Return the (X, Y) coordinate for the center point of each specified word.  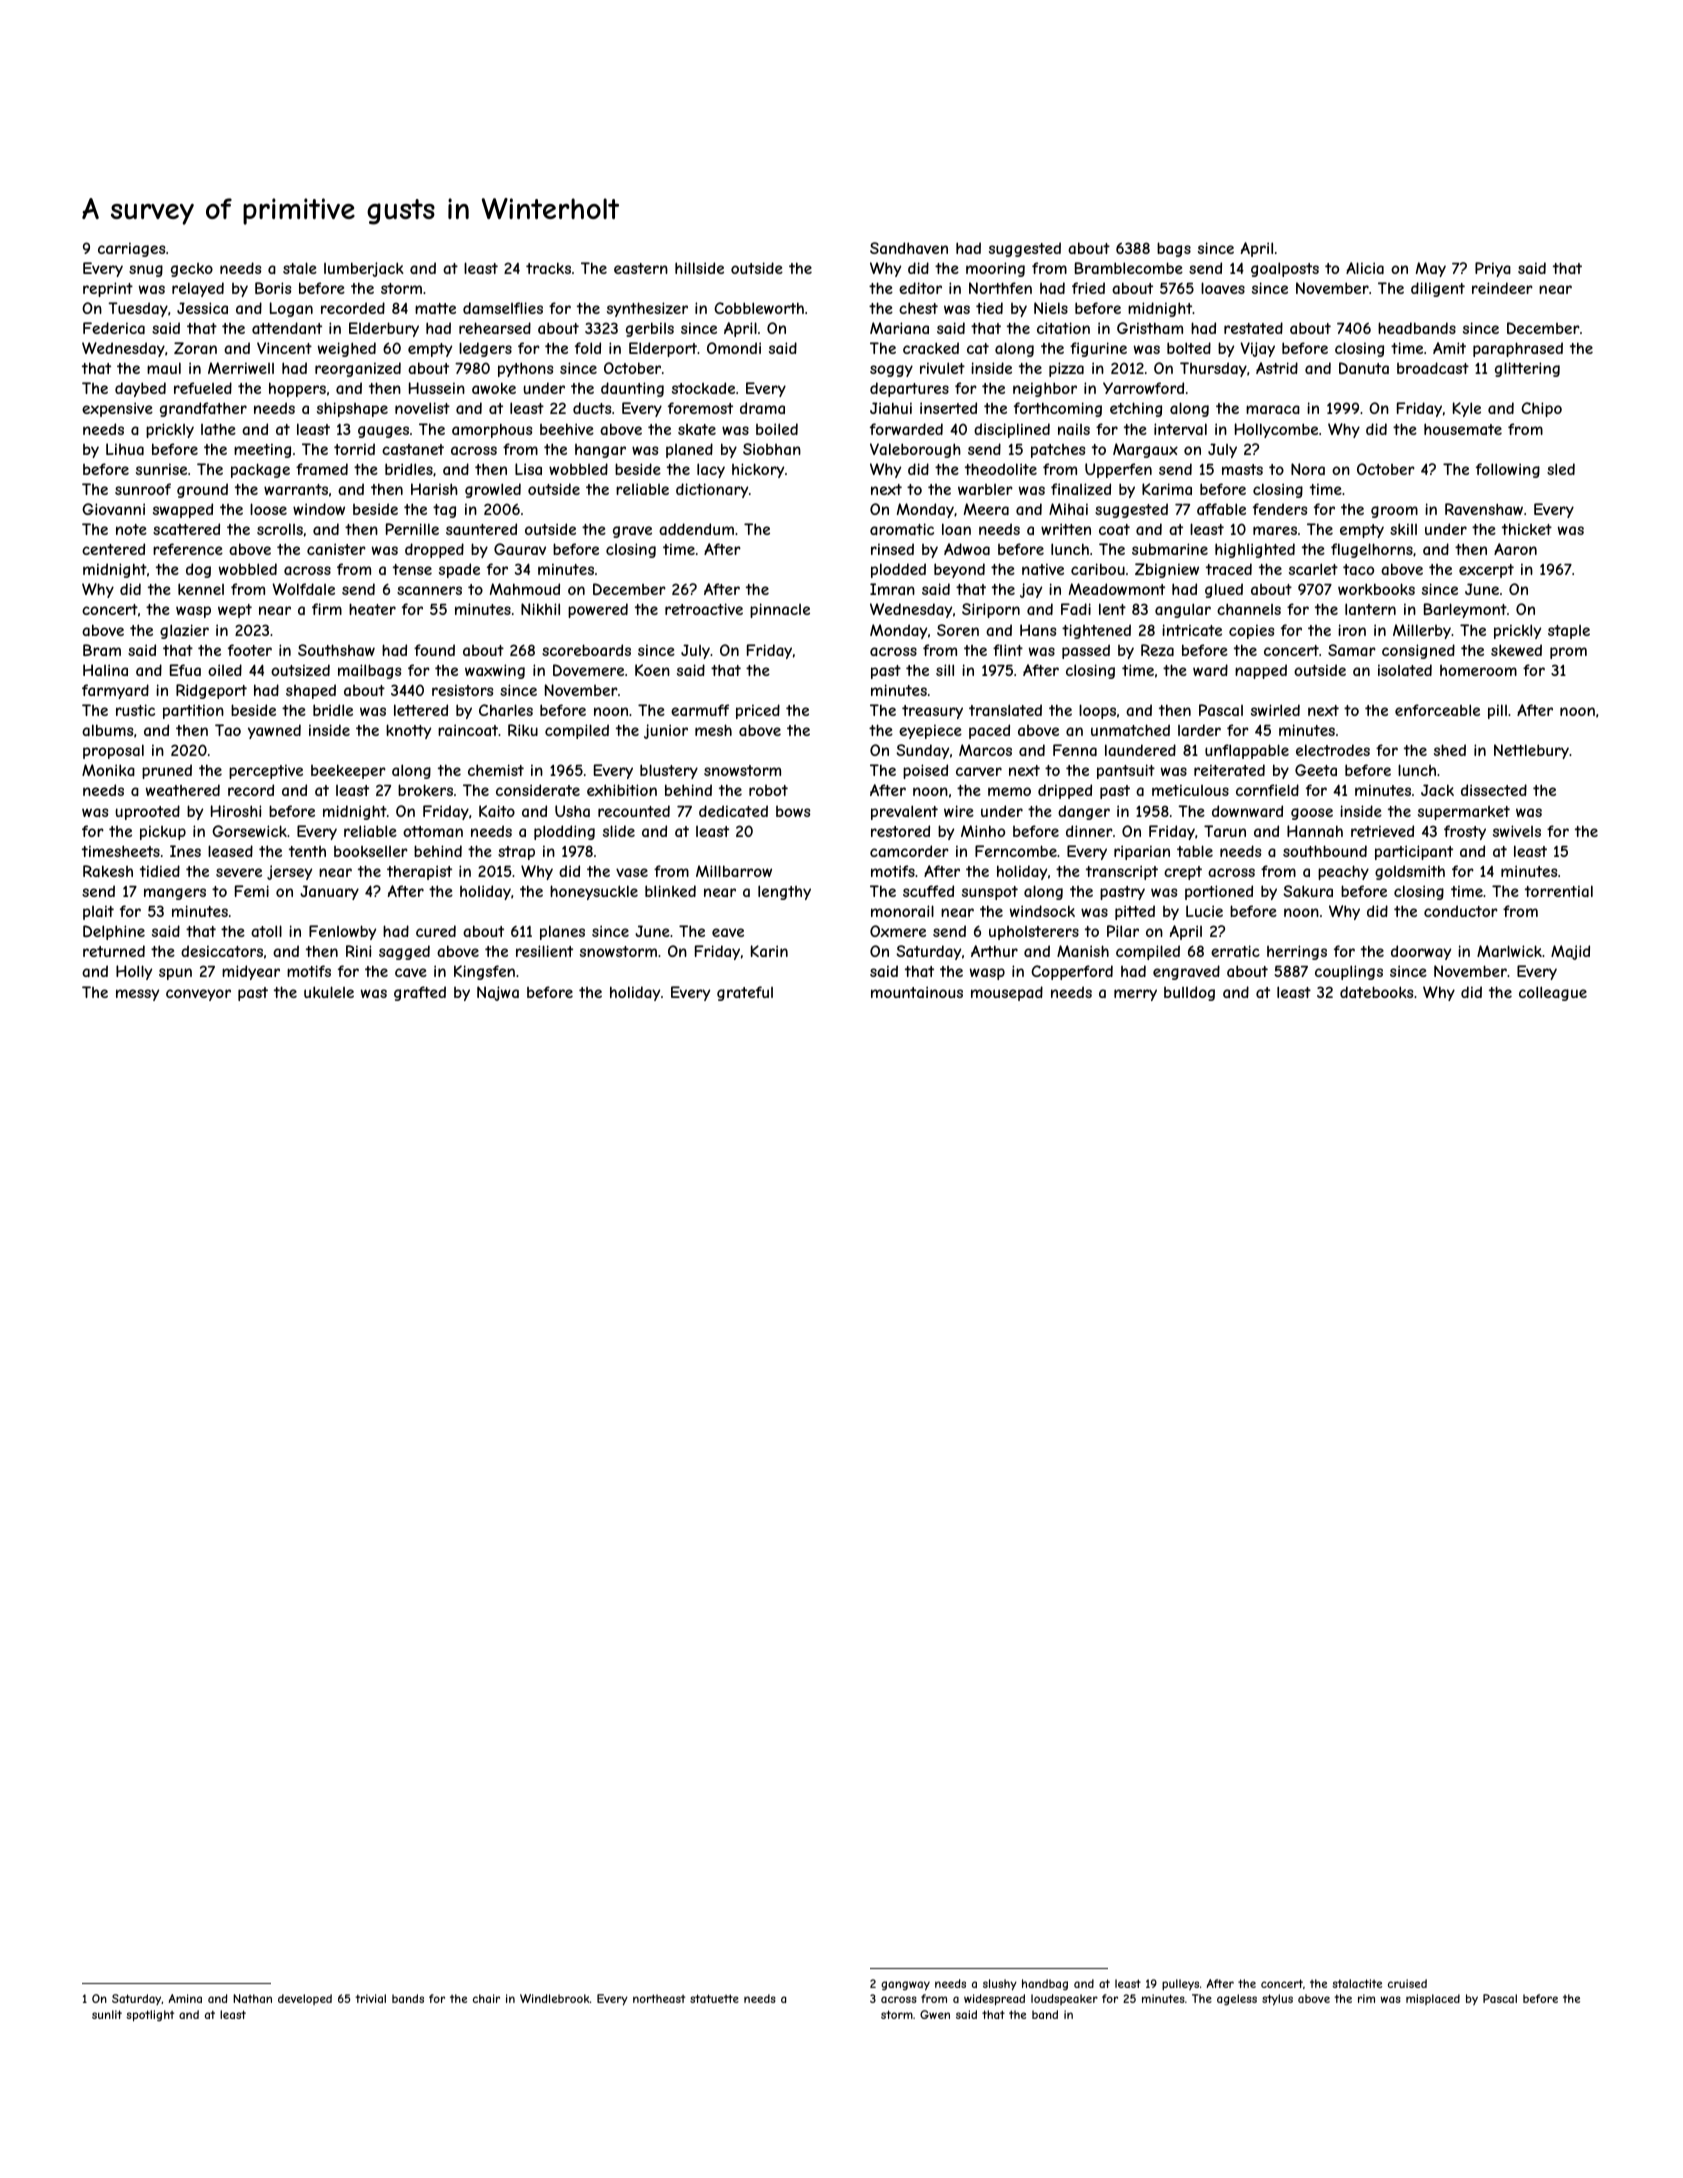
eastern (641, 268)
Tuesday (138, 309)
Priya (1493, 269)
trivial (370, 1998)
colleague (1553, 993)
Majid (1570, 952)
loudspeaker (1064, 1999)
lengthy (784, 892)
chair (486, 1998)
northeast (659, 1998)
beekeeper (348, 771)
